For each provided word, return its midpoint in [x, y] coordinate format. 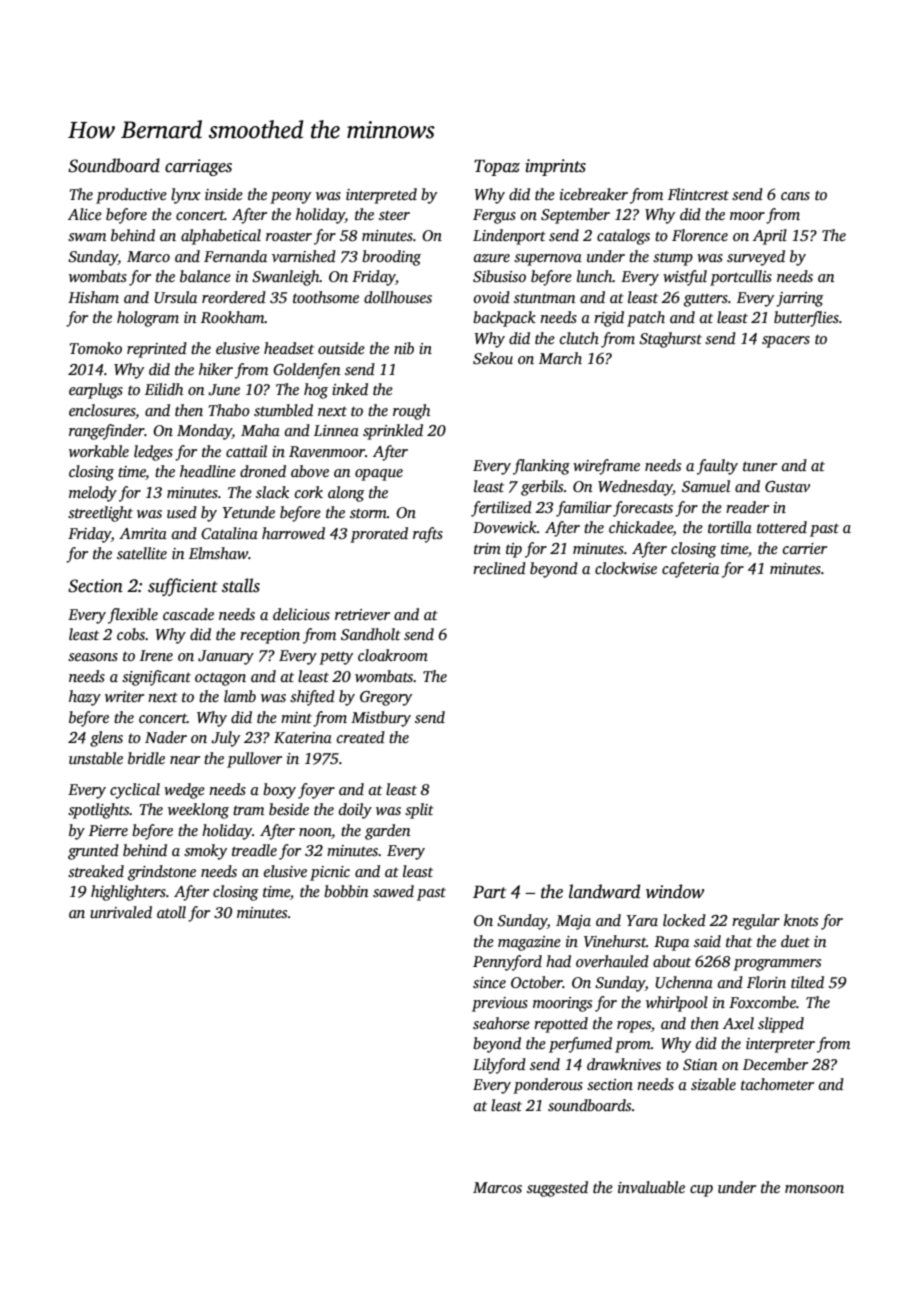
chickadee [641, 528]
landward [604, 891]
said [707, 941]
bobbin [346, 891]
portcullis [741, 278]
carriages [198, 167]
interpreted [381, 196]
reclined [499, 568]
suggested [557, 1189]
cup [701, 1191]
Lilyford [499, 1066]
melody [93, 494]
